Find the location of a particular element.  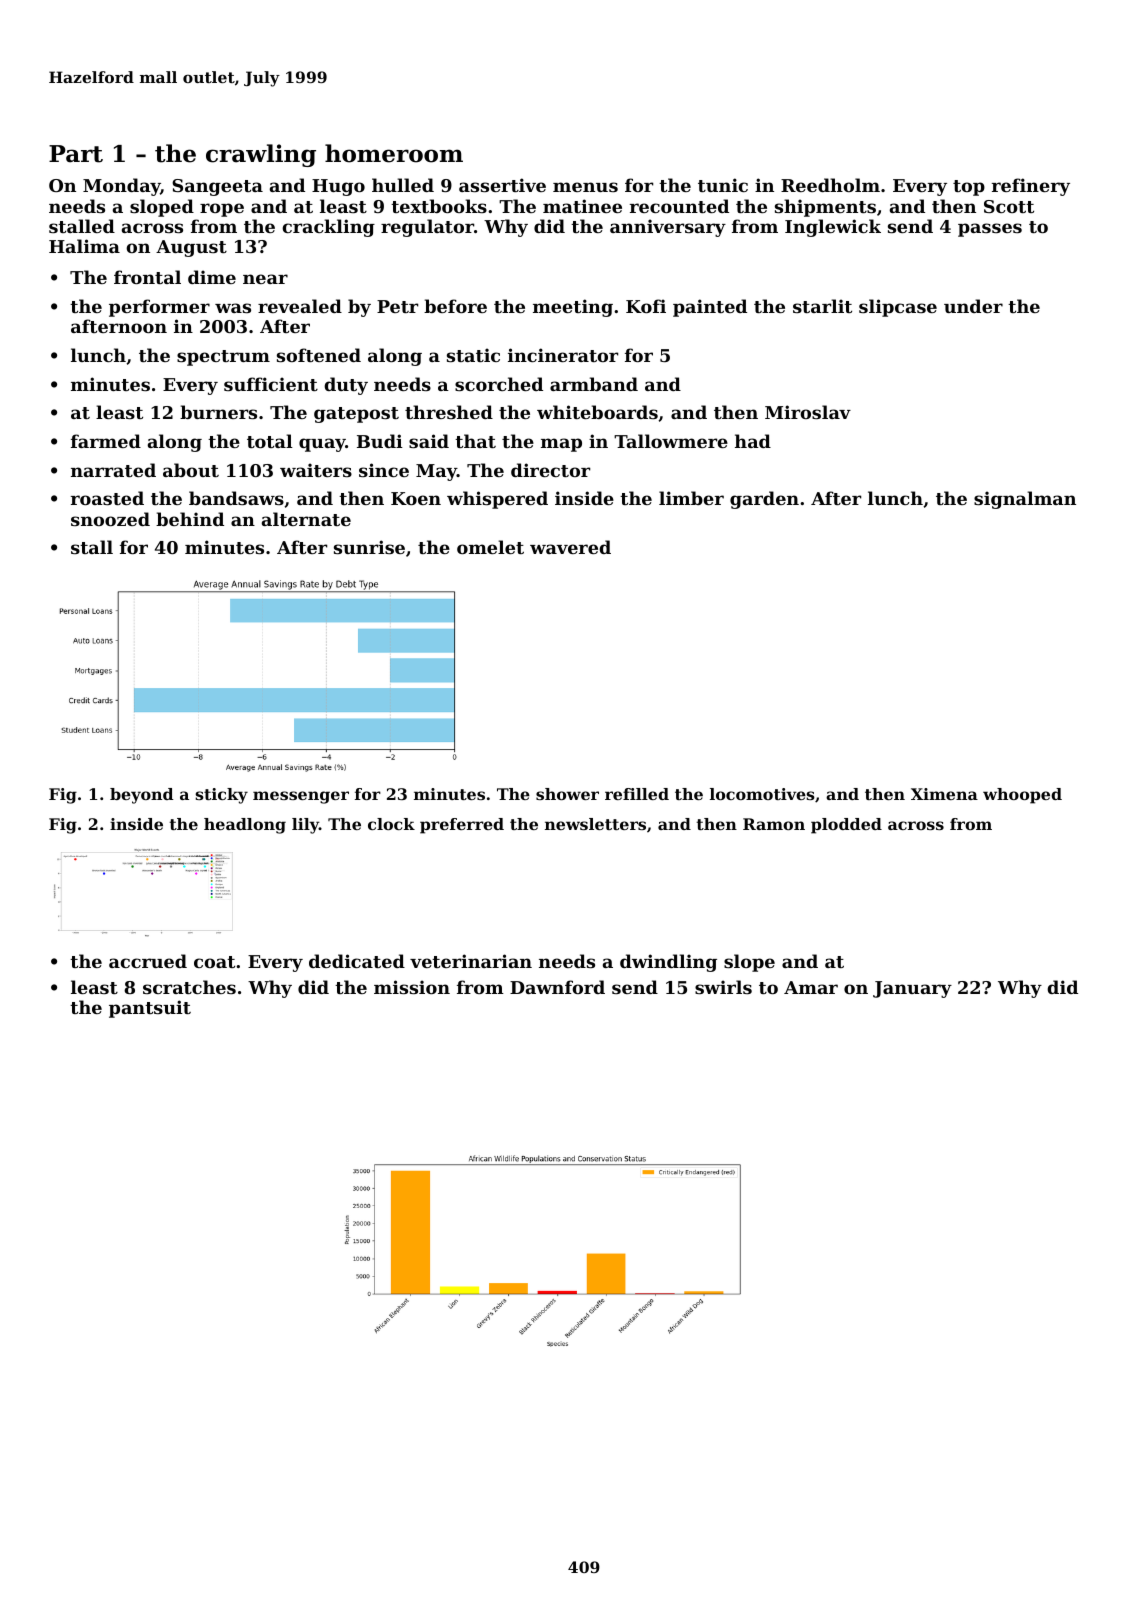

behind is located at coordinates (190, 519).
